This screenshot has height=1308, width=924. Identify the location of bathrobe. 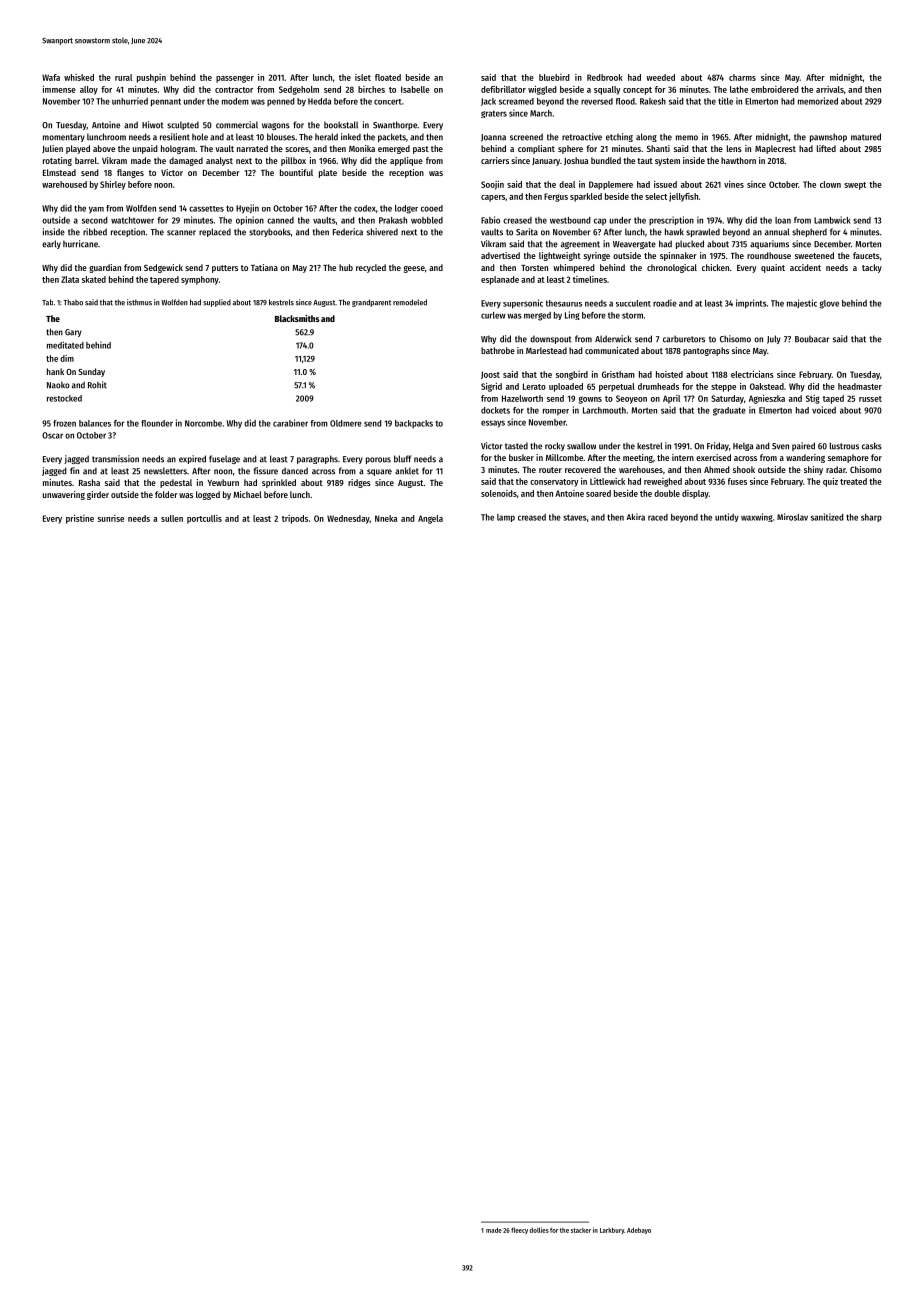
(498, 350).
